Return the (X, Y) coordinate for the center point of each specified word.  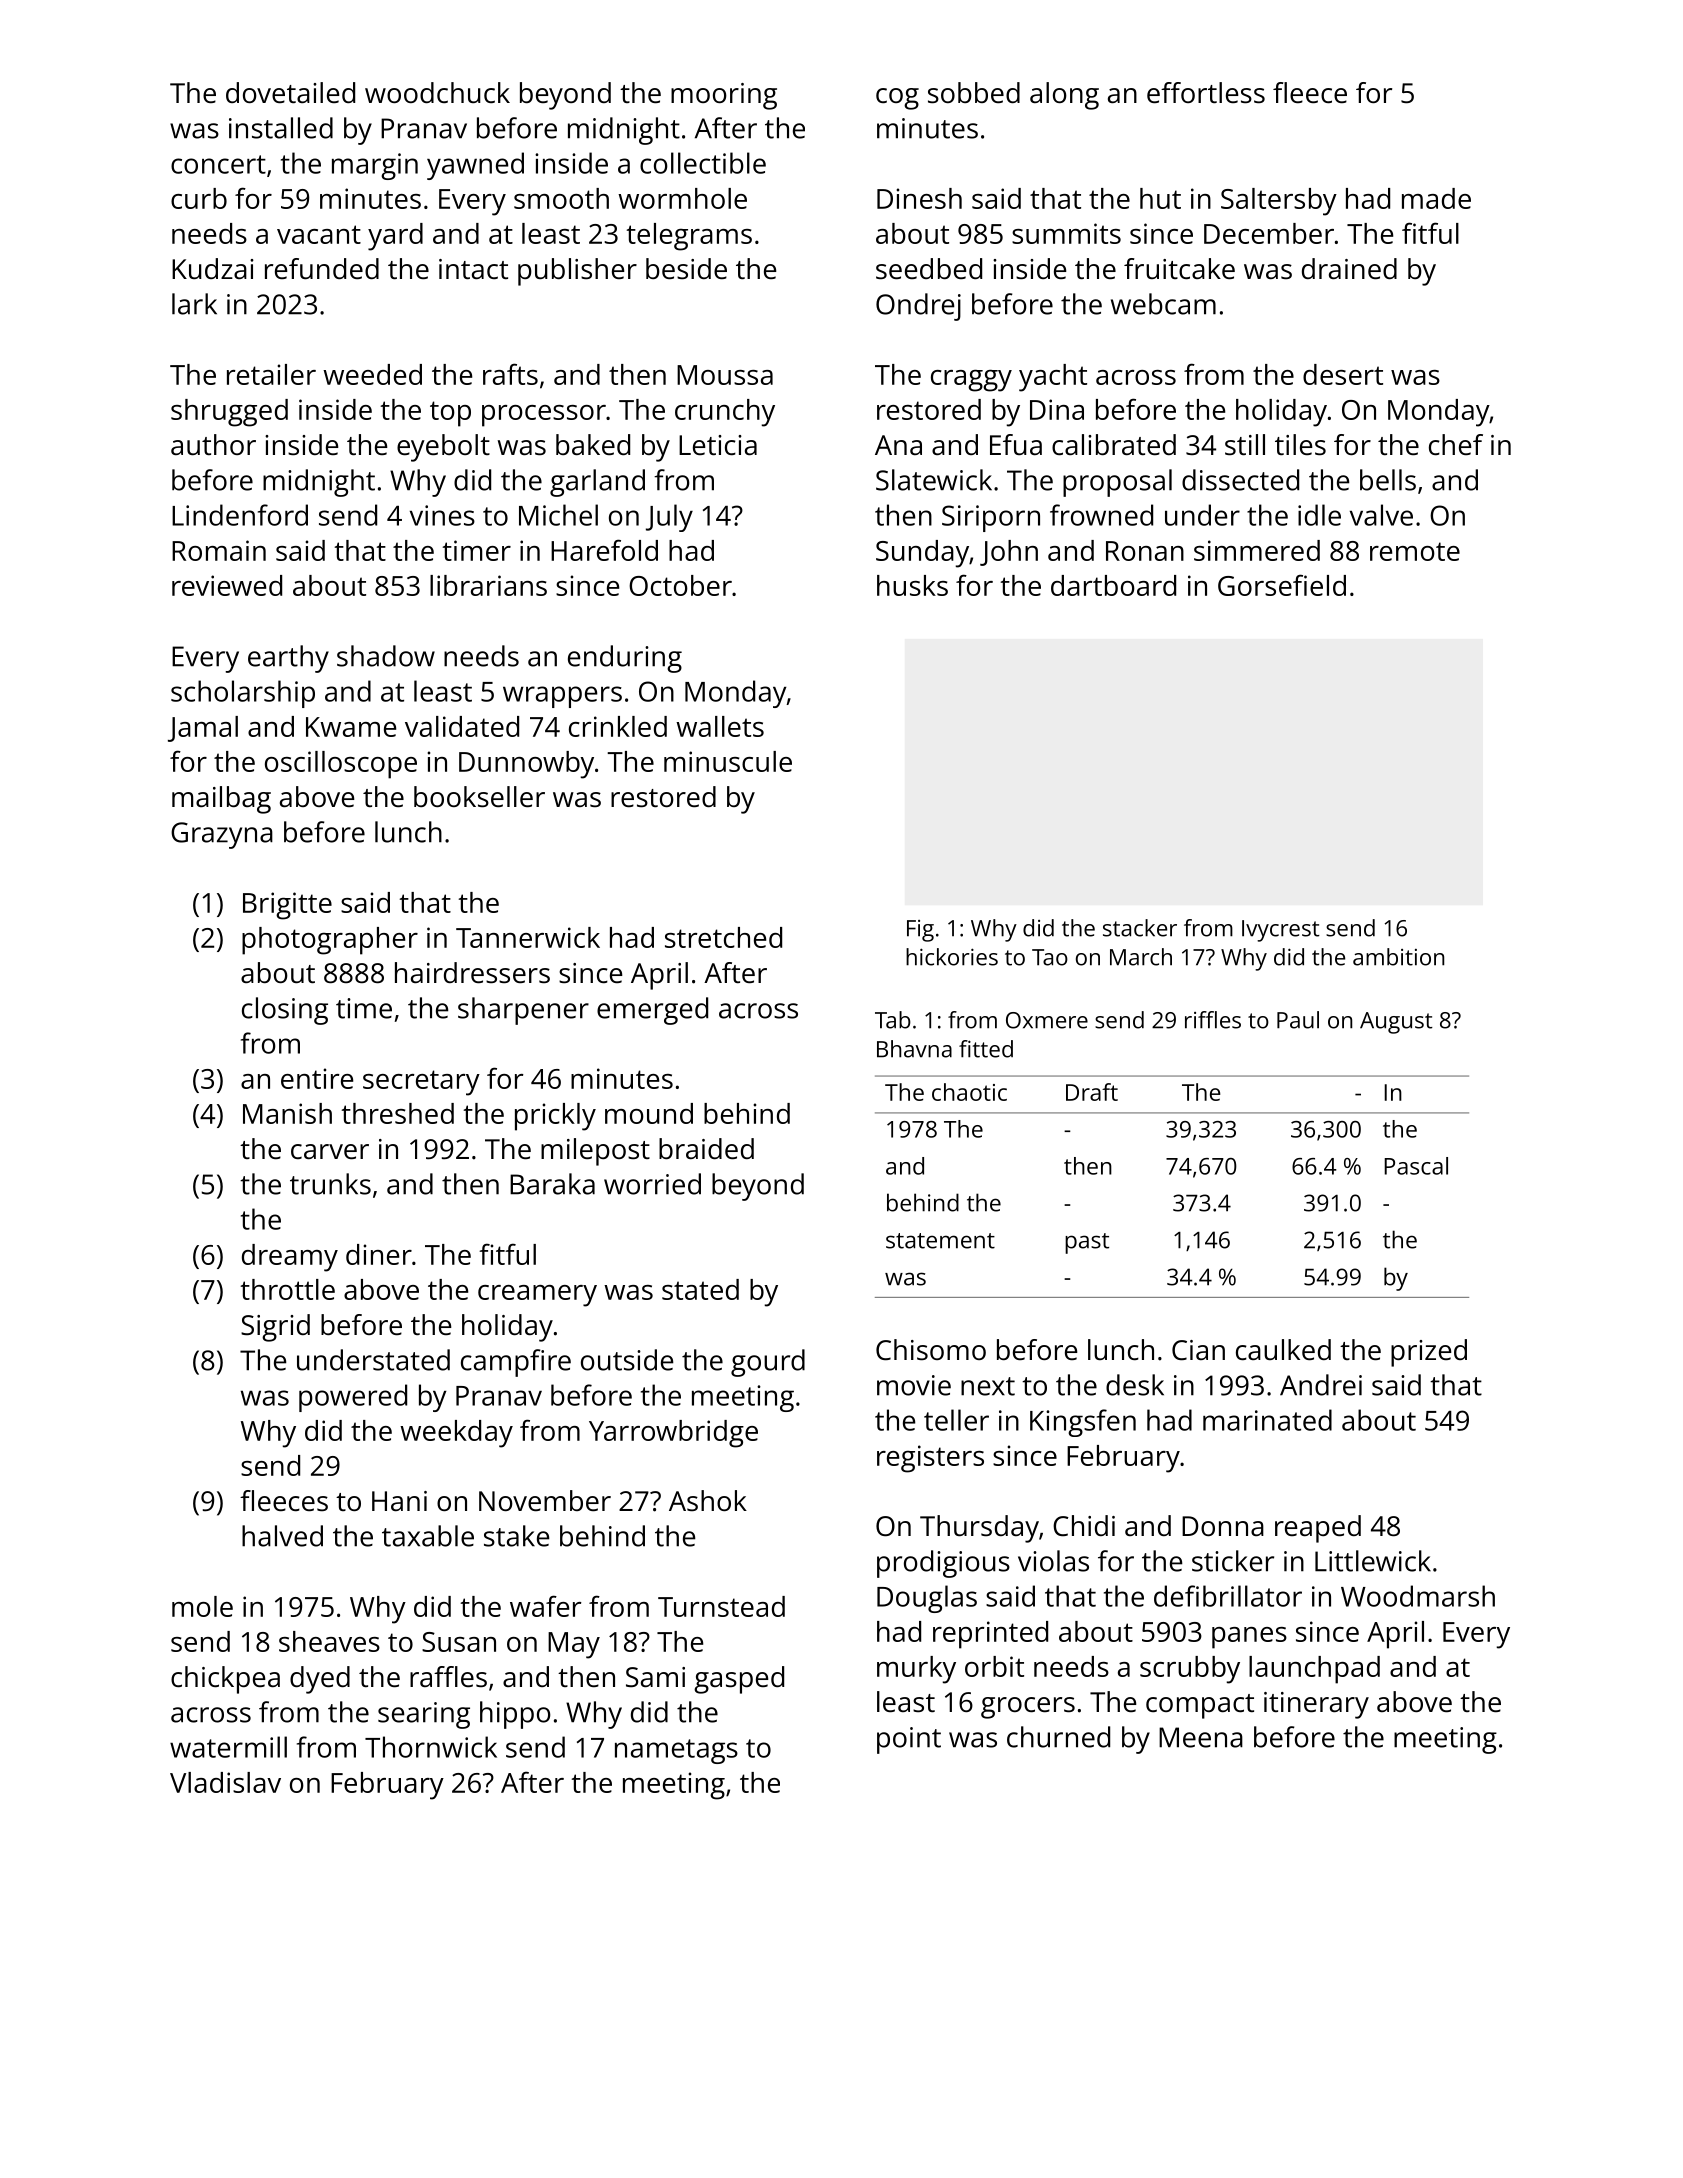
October (680, 585)
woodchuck (437, 92)
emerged (652, 1011)
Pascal (1416, 1166)
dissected (1240, 480)
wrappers (562, 697)
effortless (1206, 93)
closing (285, 1011)
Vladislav (225, 1782)
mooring (724, 96)
